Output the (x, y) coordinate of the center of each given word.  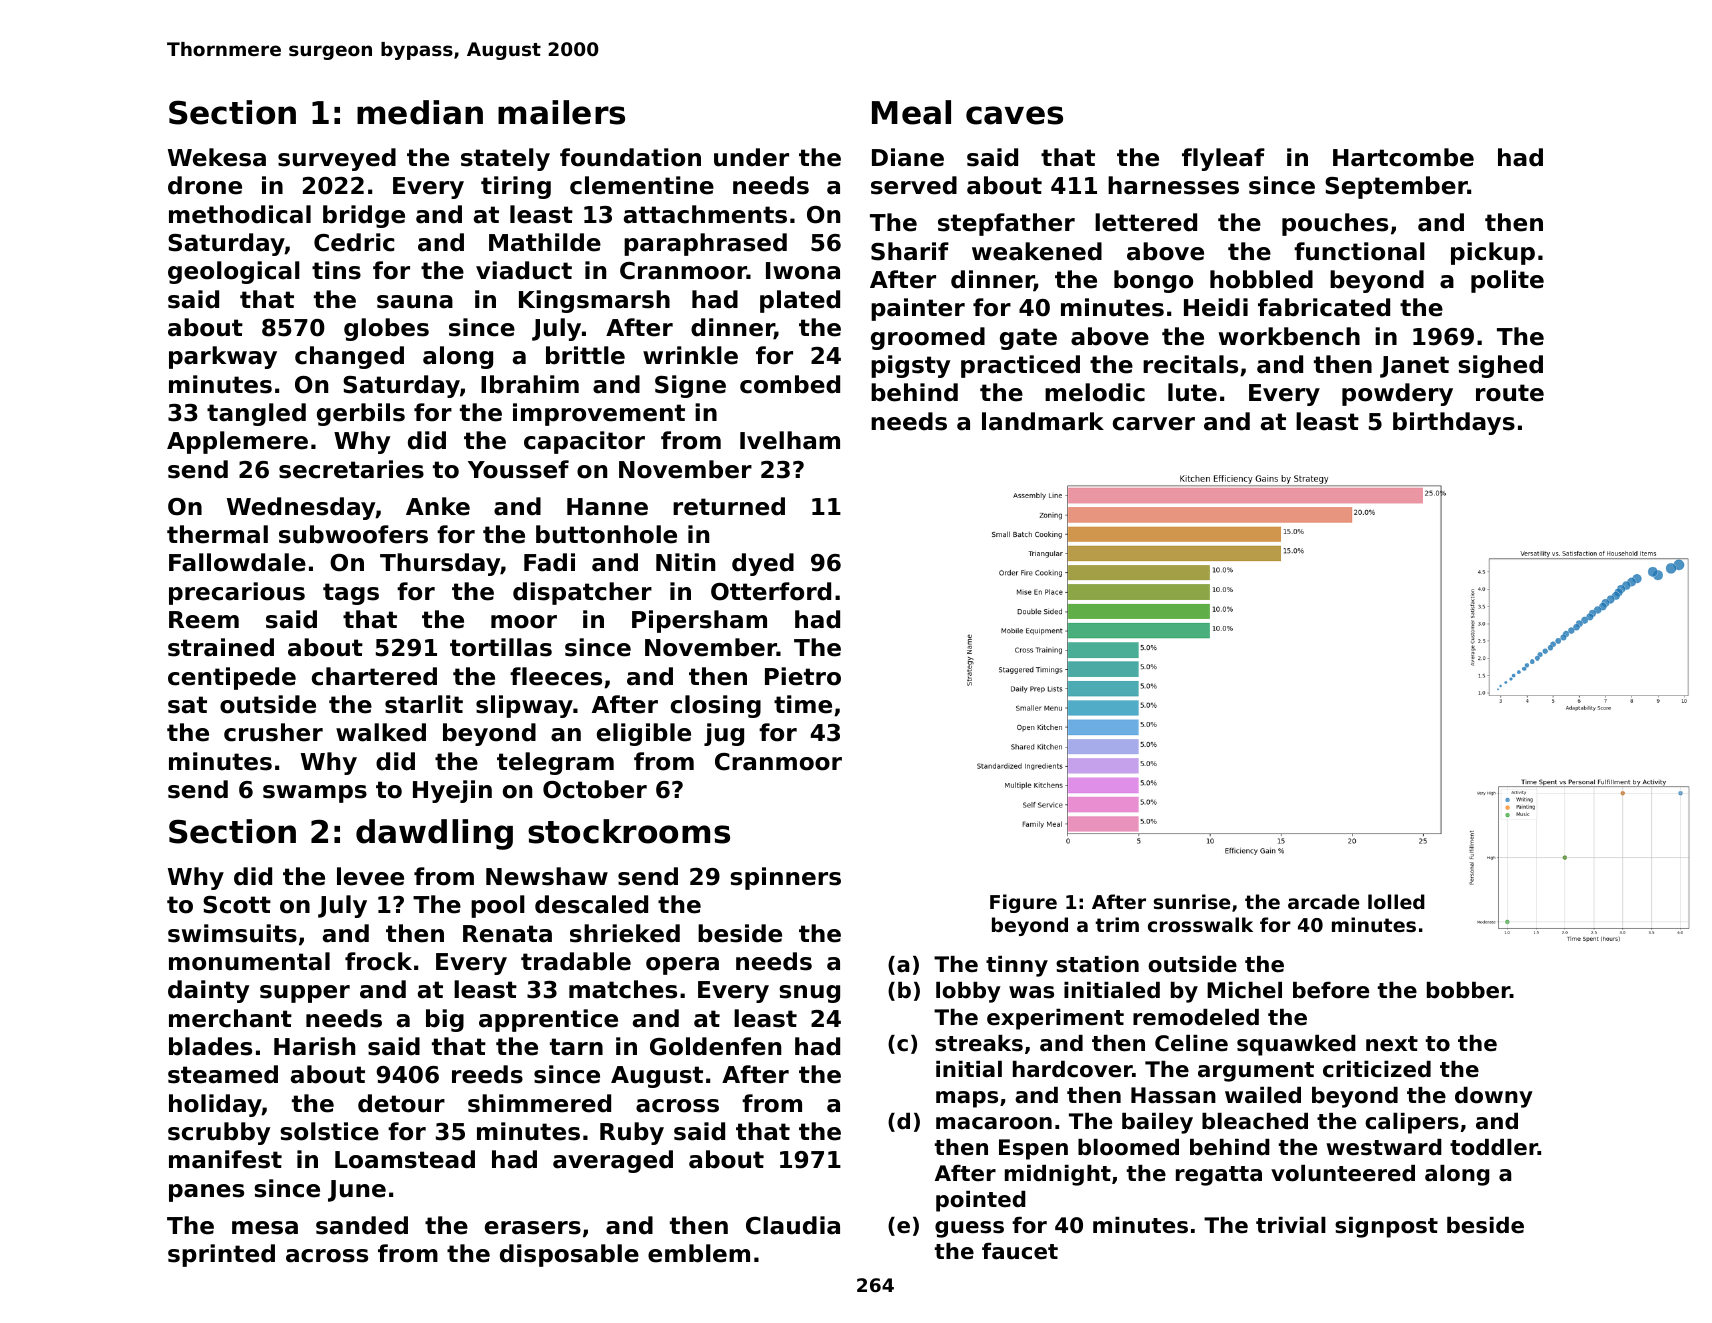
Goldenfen (715, 1046)
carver (1154, 424)
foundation (630, 157)
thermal (217, 534)
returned (729, 506)
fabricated (1324, 307)
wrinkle (690, 355)
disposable (569, 1255)
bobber (1468, 990)
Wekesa (217, 157)
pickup (1493, 253)
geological (234, 272)
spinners (785, 878)
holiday (215, 1105)
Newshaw (547, 876)
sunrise (1192, 902)
